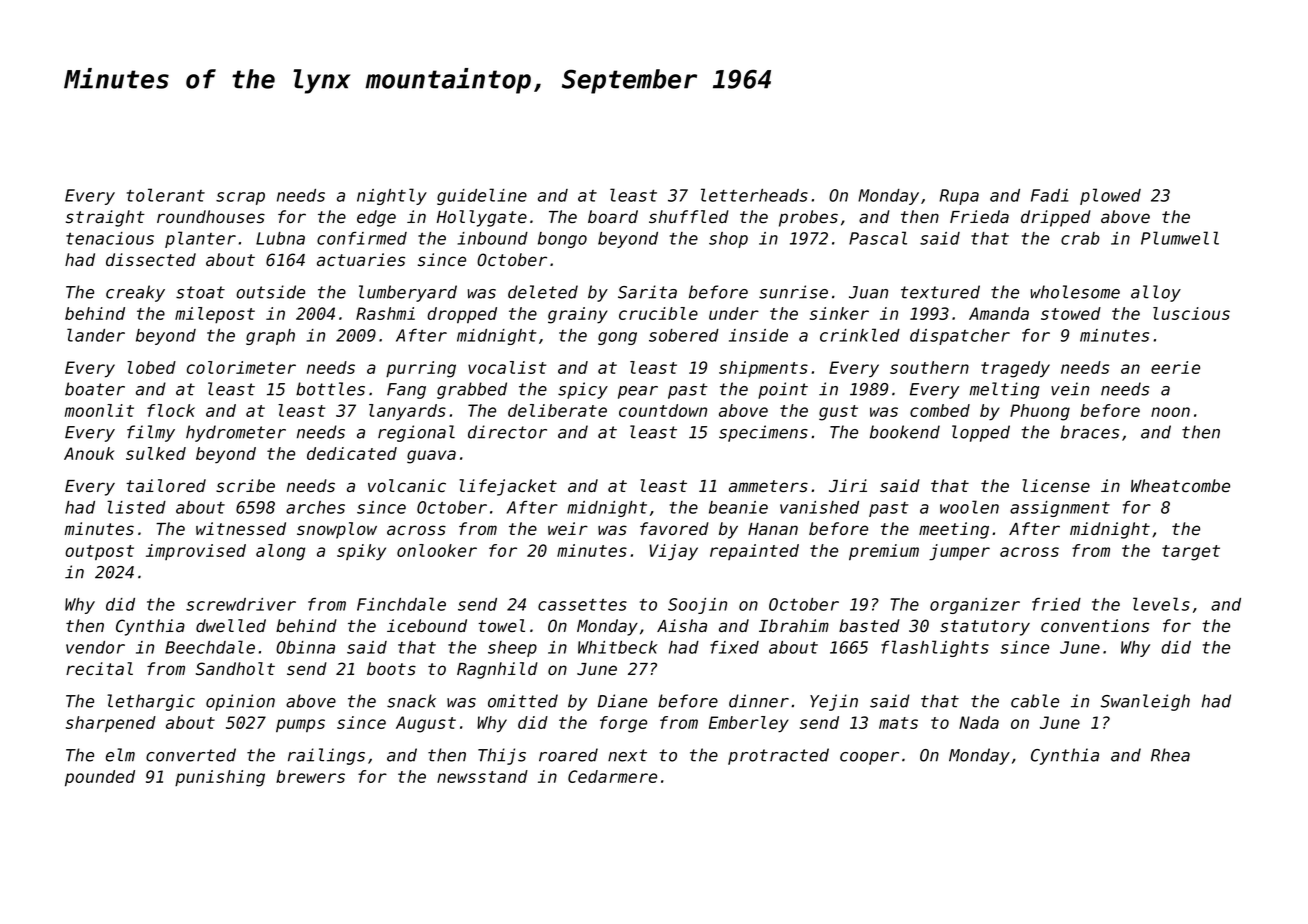 This screenshot has width=1308, height=924. I want to click on board, so click(613, 217).
